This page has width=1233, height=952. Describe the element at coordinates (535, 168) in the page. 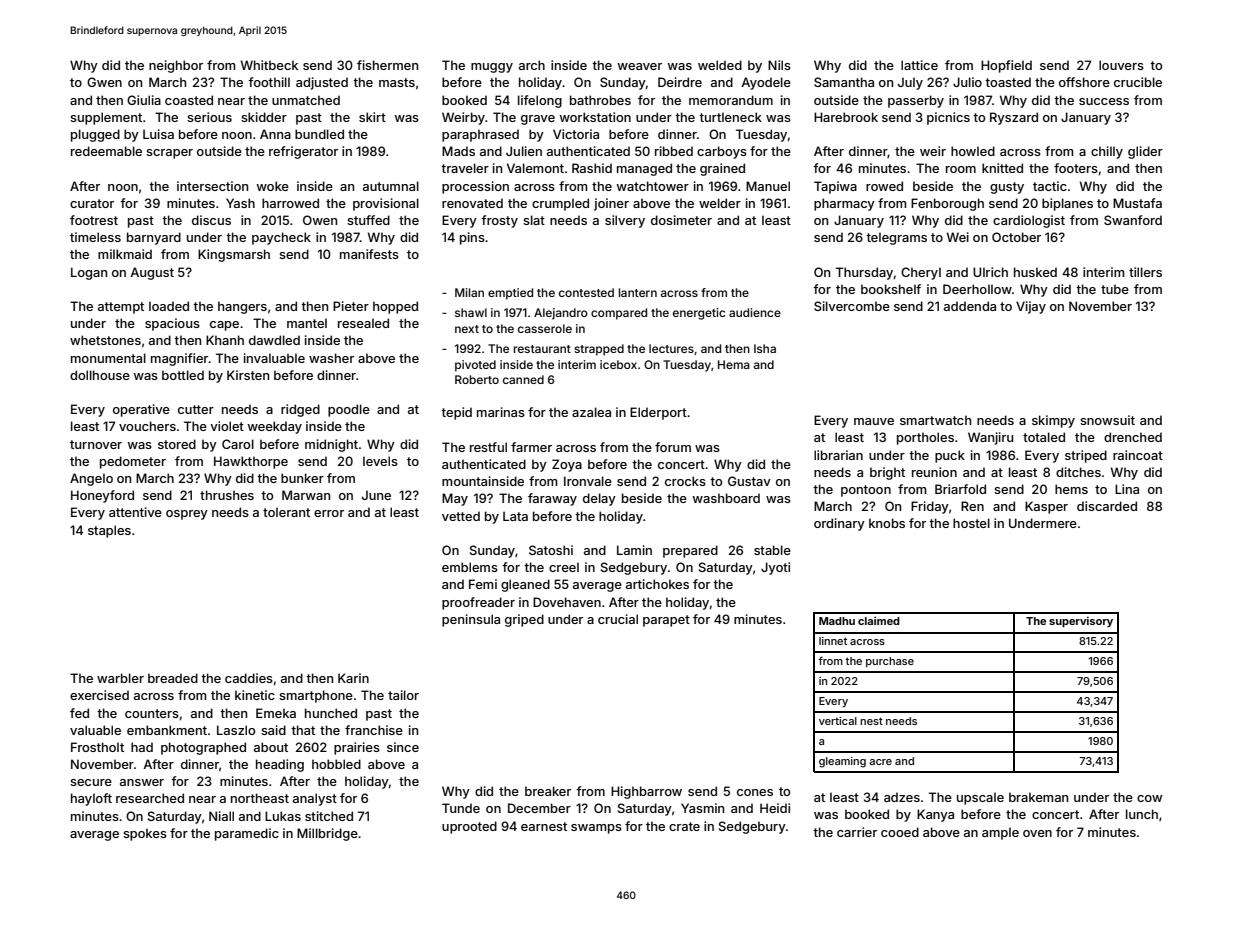

I see `Valemont` at that location.
